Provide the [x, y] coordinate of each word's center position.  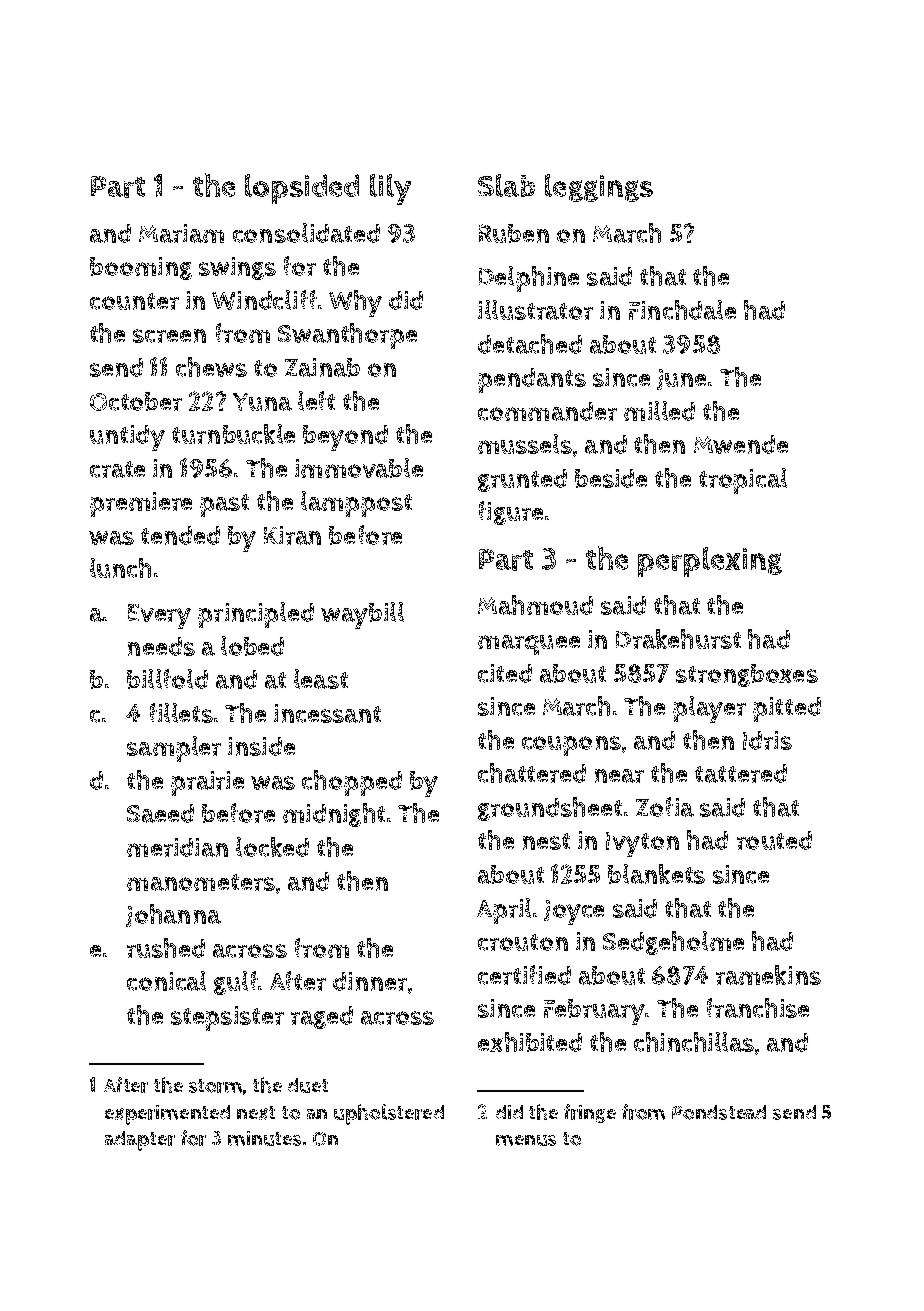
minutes [264, 1138]
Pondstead [719, 1112]
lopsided [302, 189]
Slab [506, 185]
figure [511, 513]
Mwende [741, 444]
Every [159, 616]
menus [526, 1140]
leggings [599, 188]
